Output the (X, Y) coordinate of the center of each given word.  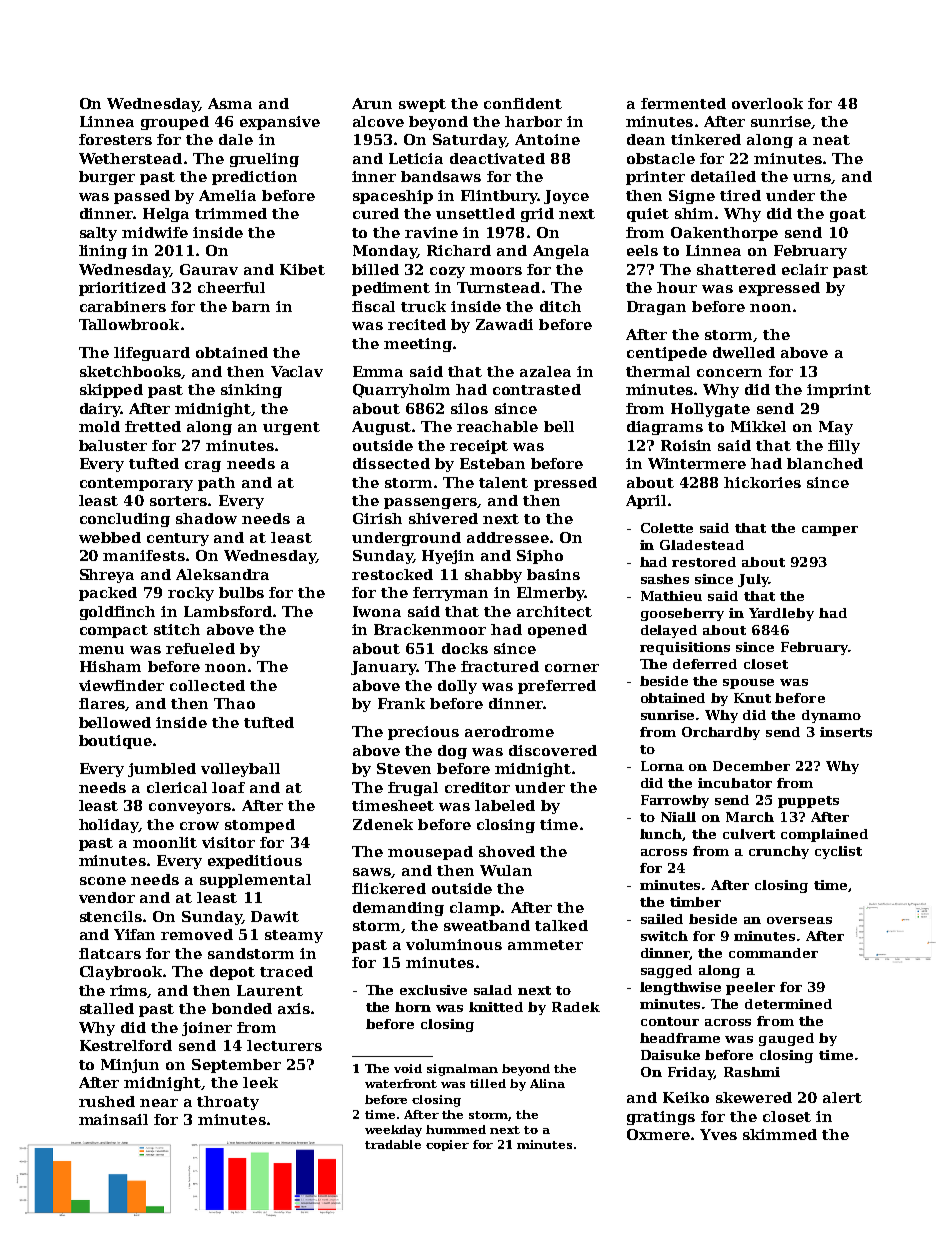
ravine (431, 232)
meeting (418, 345)
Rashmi (752, 1072)
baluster (113, 445)
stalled (107, 1008)
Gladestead (702, 545)
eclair (805, 269)
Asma (230, 103)
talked (561, 925)
